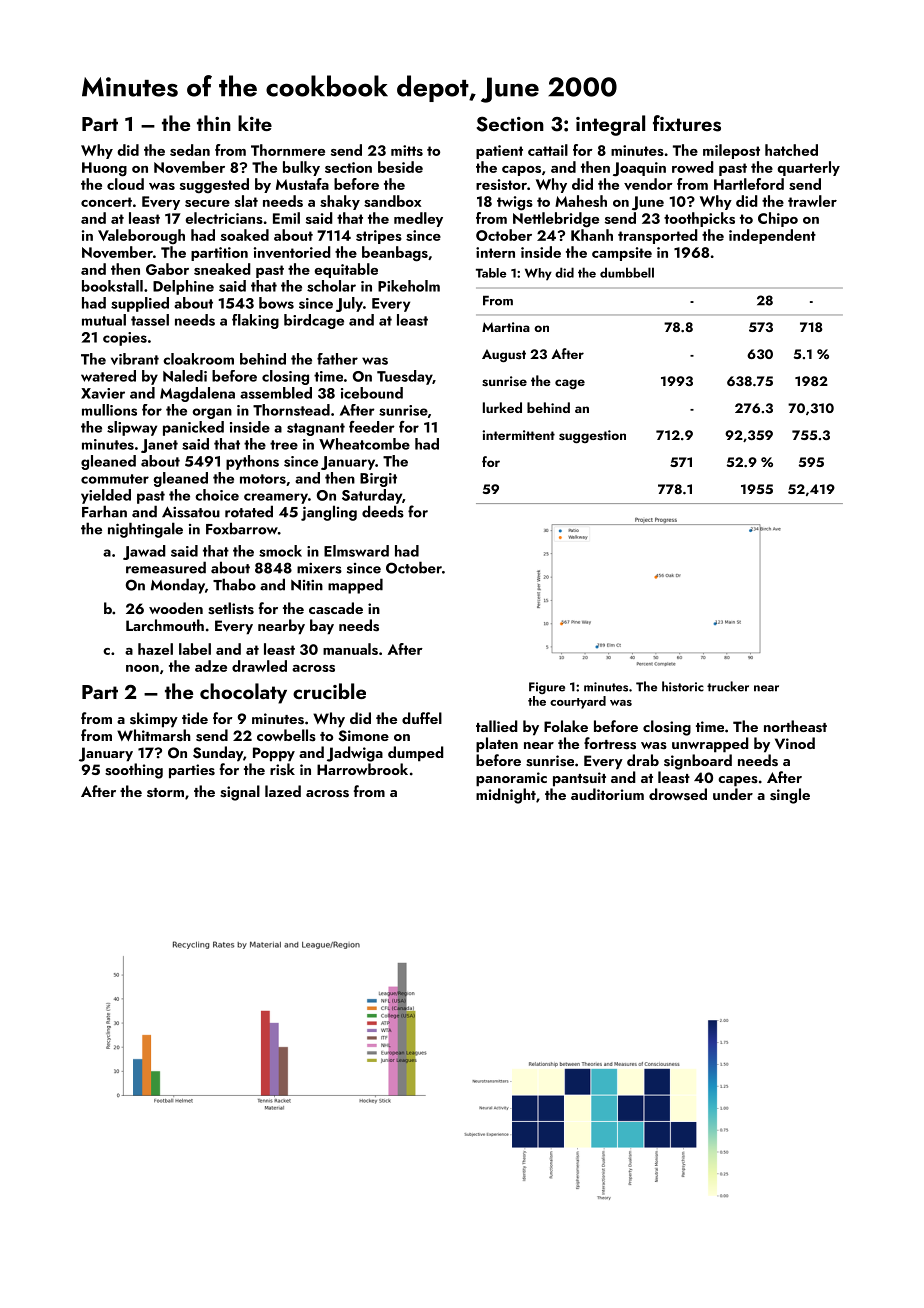 The width and height of the screenshot is (924, 1308). I want to click on Huong, so click(104, 169).
